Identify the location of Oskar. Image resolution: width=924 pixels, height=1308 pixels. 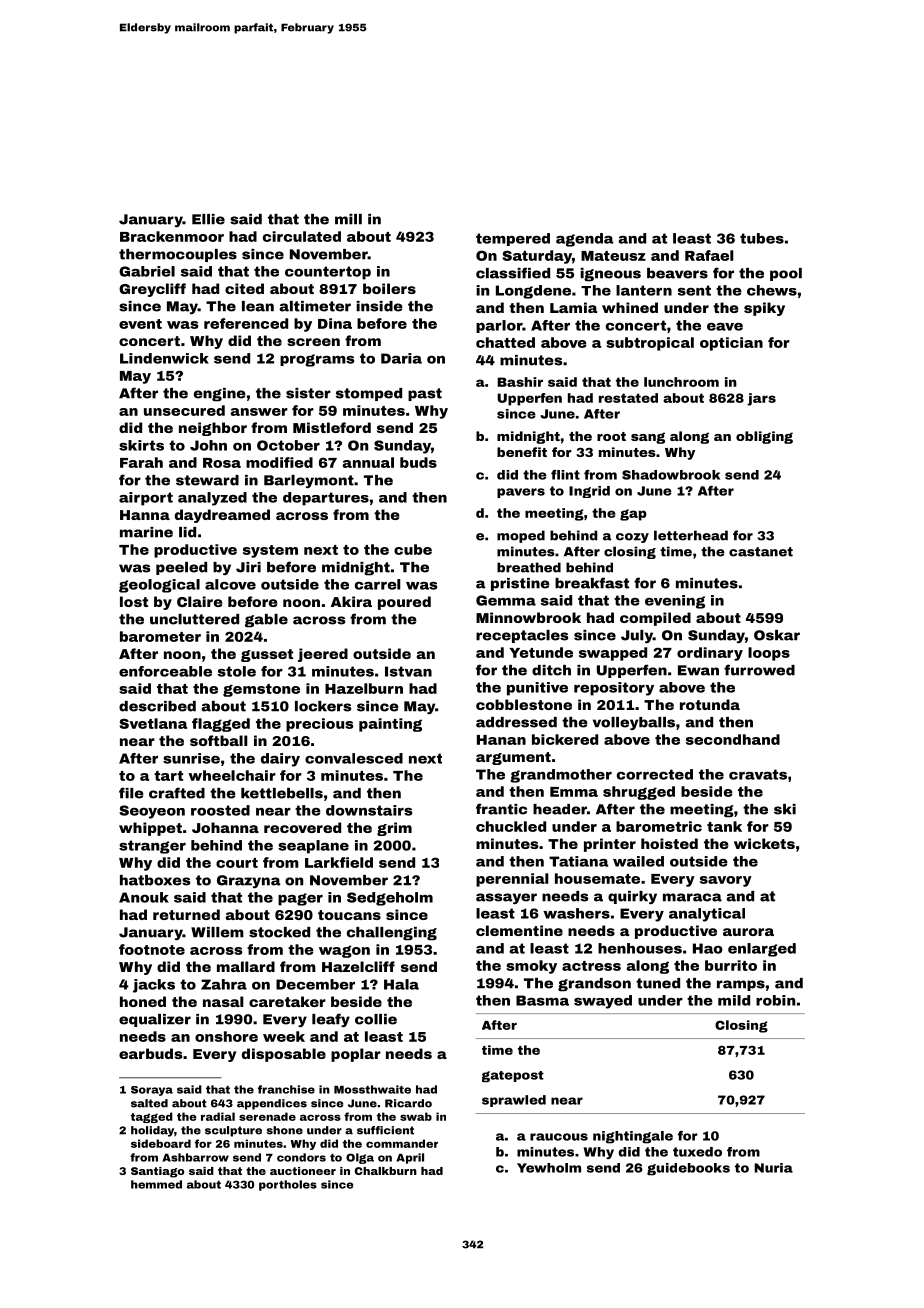
(777, 635).
